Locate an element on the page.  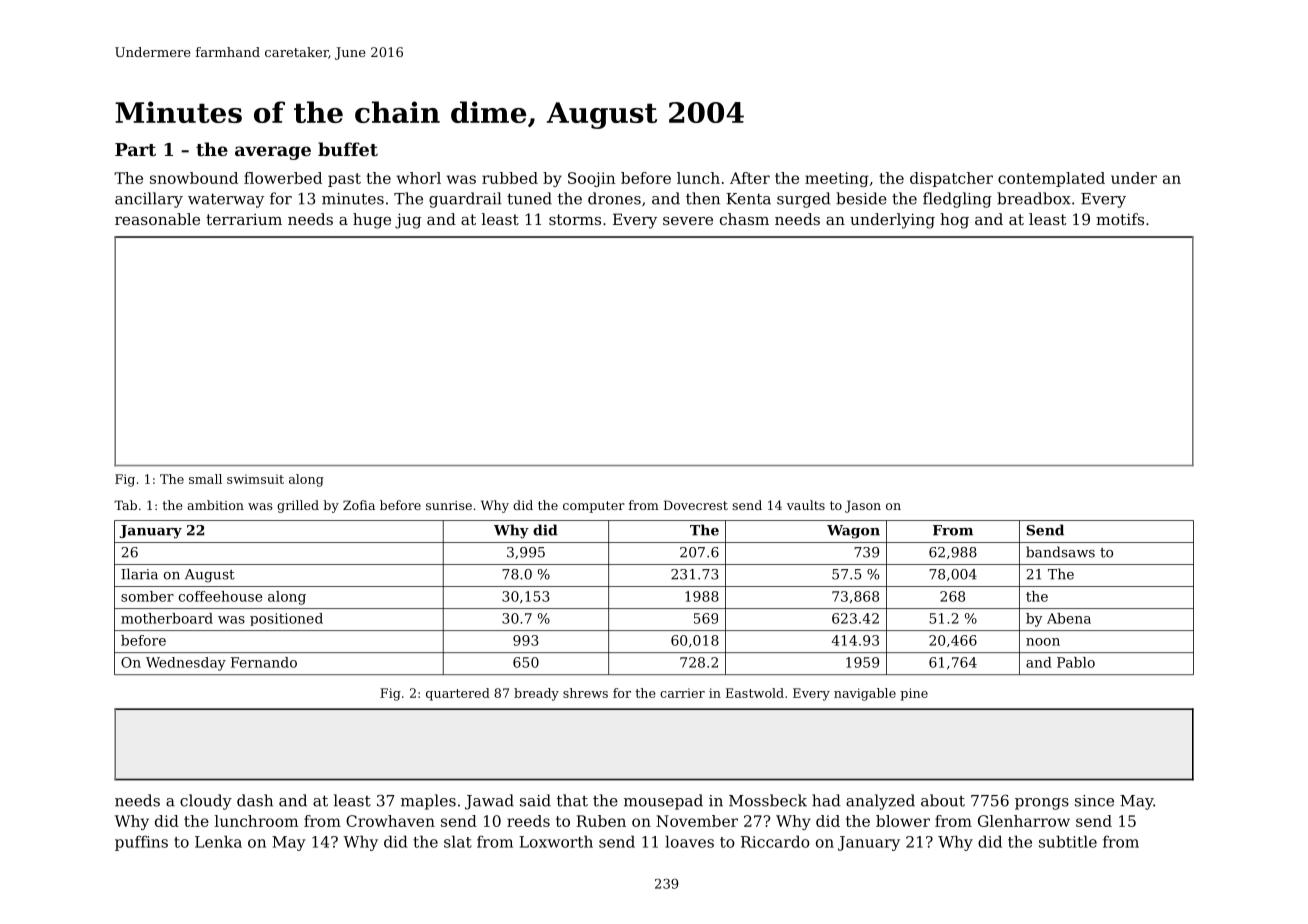
subtitle is located at coordinates (1068, 841).
